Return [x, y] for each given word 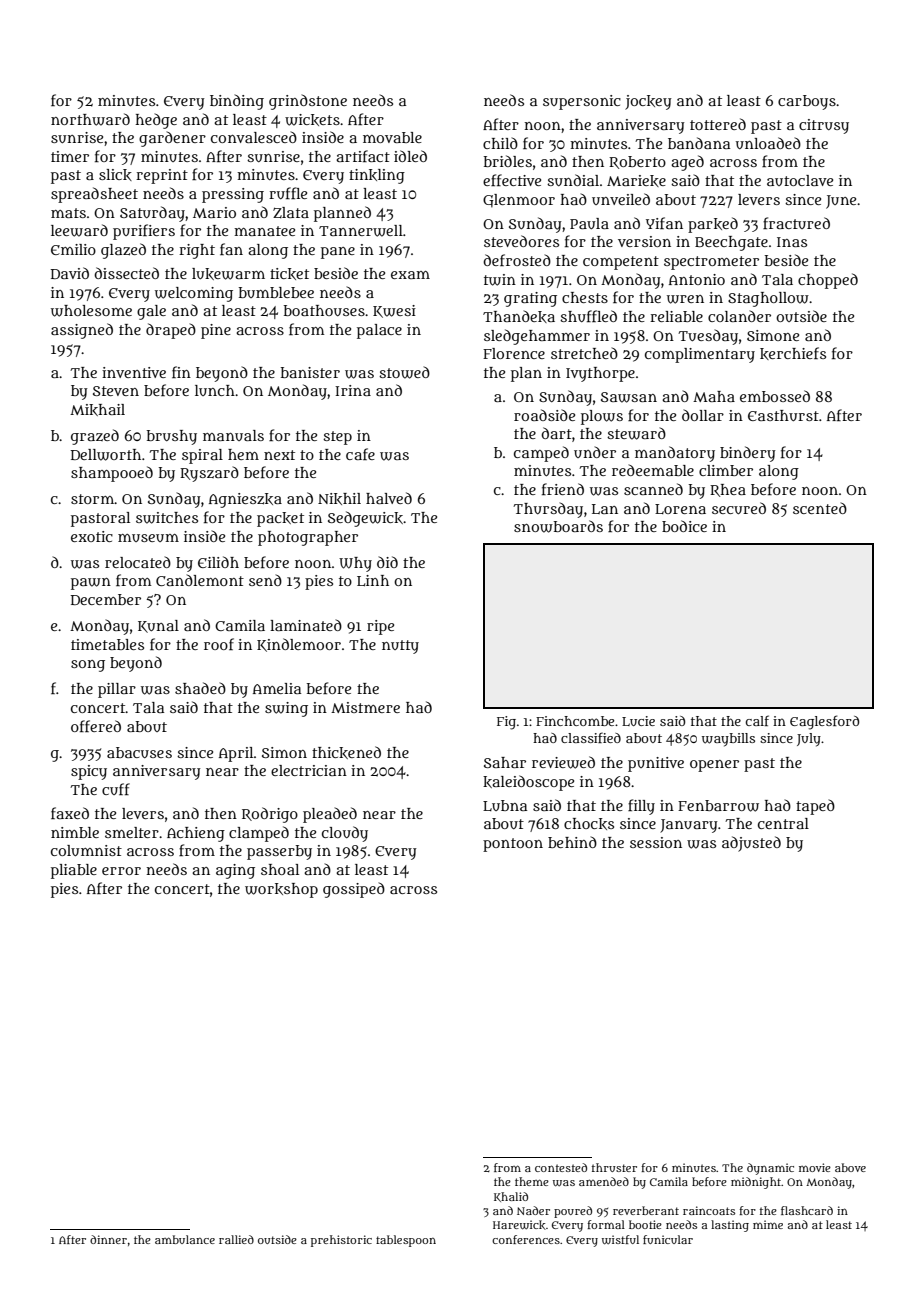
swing [286, 709]
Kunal [158, 626]
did [387, 562]
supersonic [582, 102]
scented [820, 508]
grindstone [308, 102]
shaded [200, 688]
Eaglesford [824, 722]
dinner [108, 1239]
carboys [807, 102]
